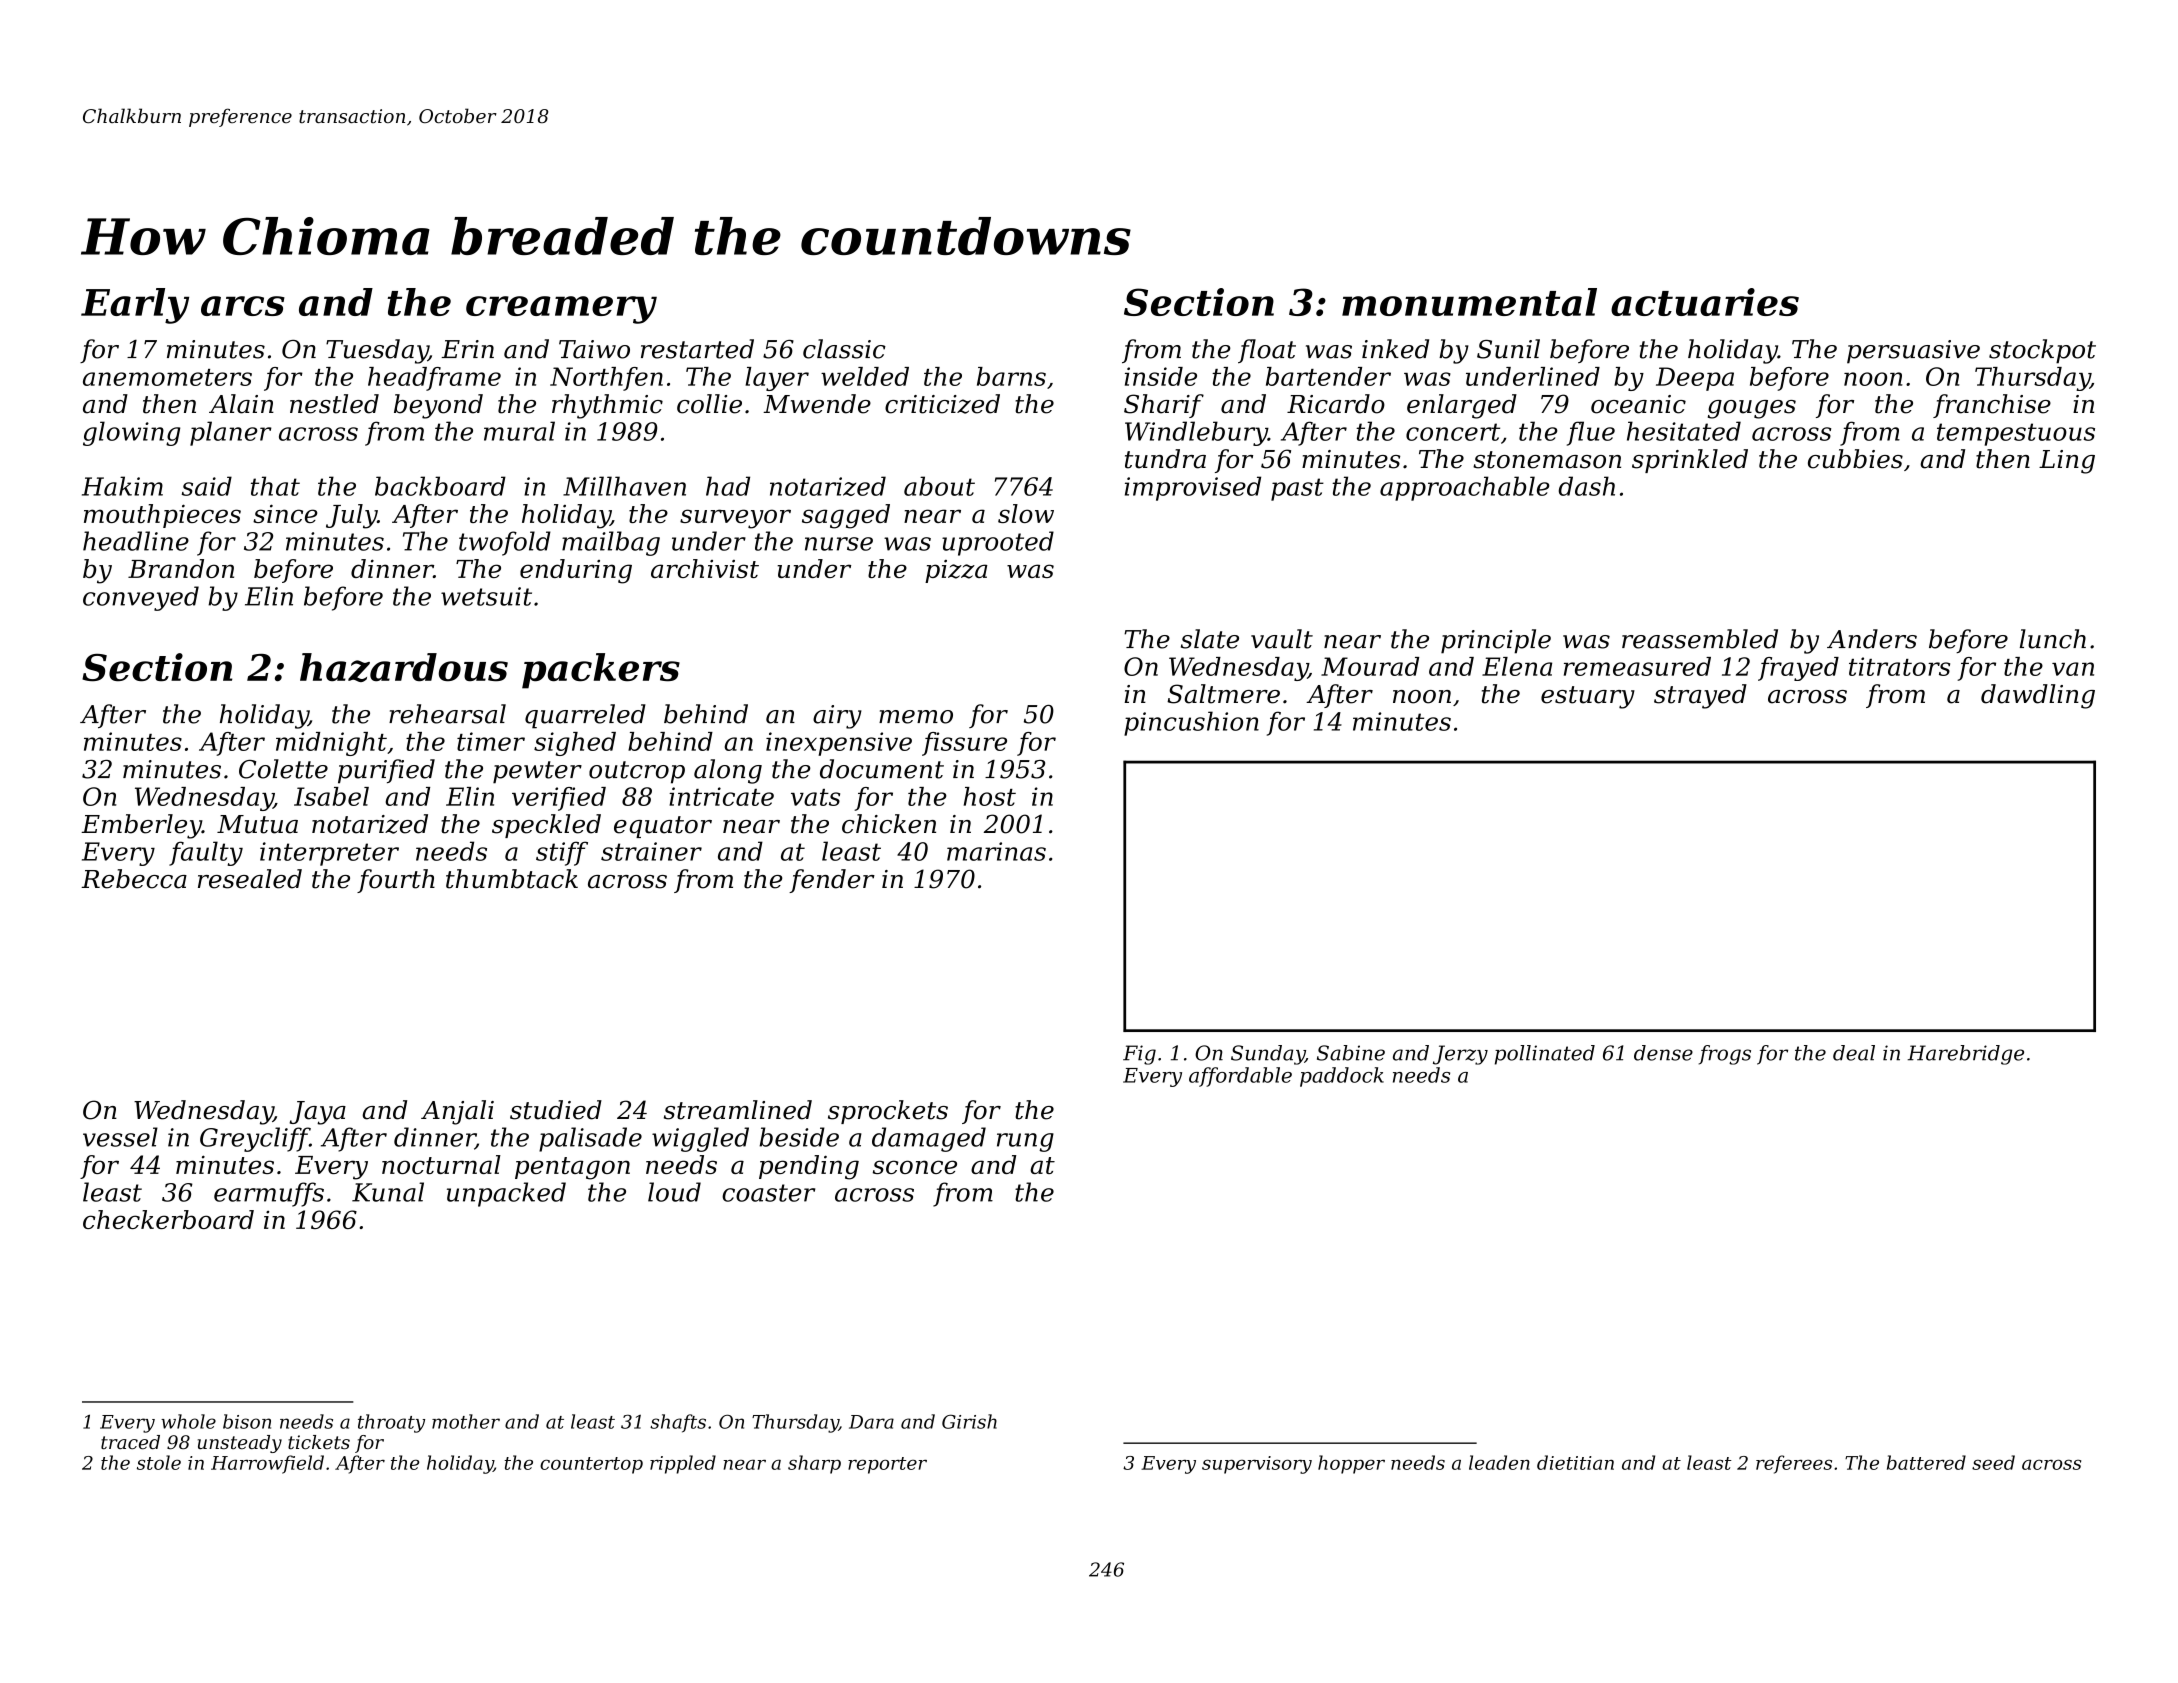 The width and height of the screenshot is (2178, 1683). Describe the element at coordinates (1575, 1462) in the screenshot. I see `dietitian` at that location.
